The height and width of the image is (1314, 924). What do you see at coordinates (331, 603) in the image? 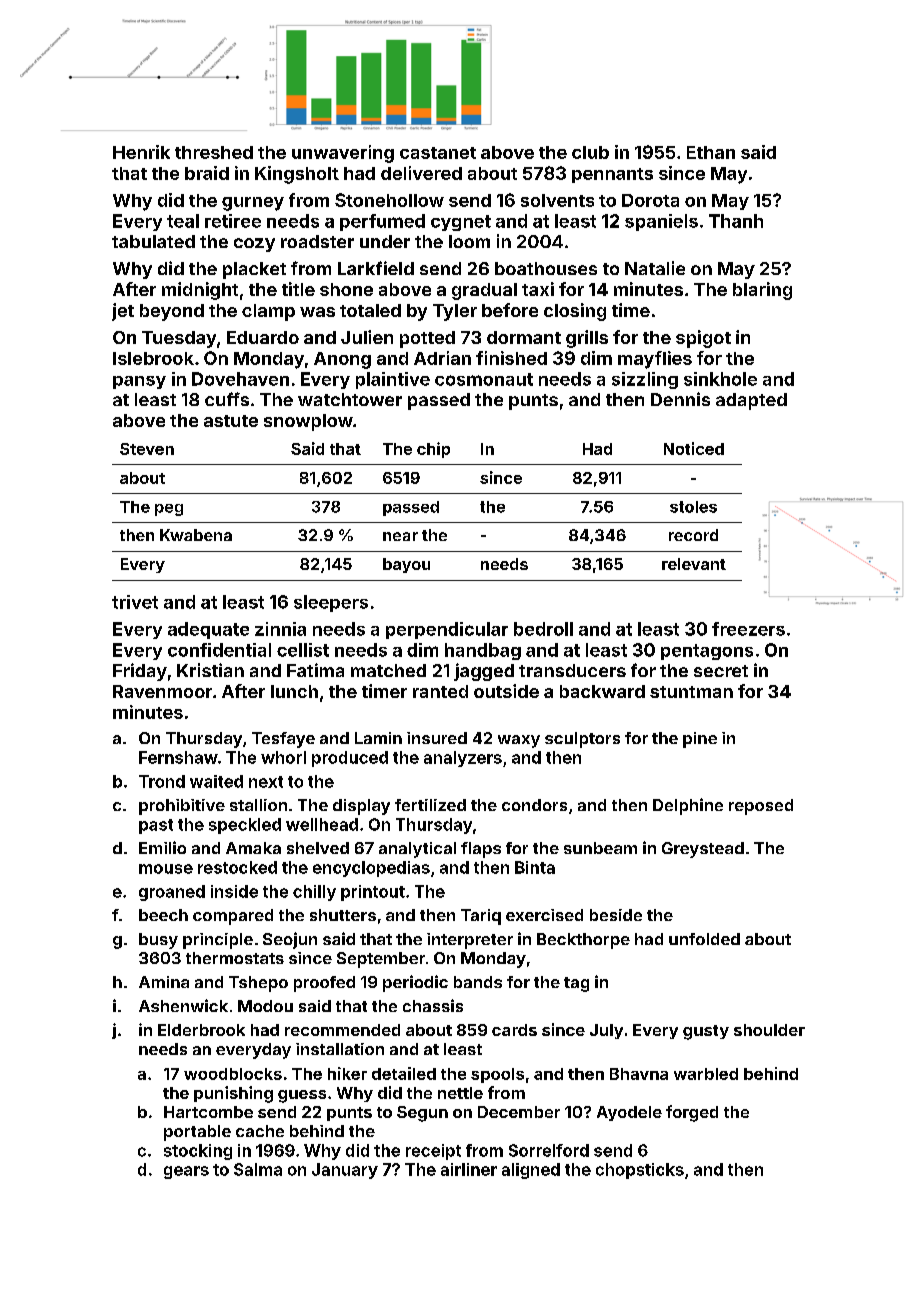
I see `sleepers` at bounding box center [331, 603].
